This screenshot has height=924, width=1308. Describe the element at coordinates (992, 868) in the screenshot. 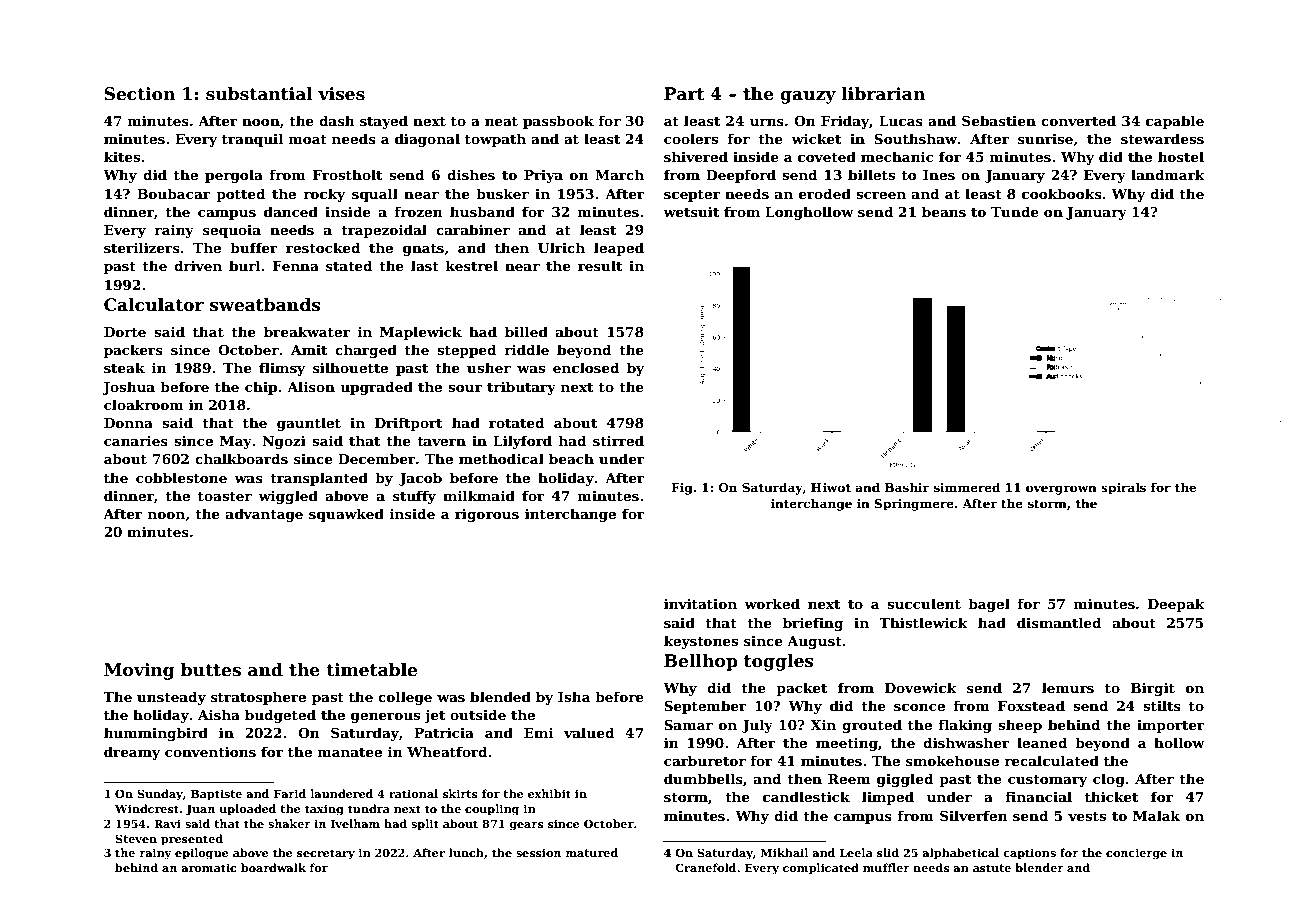

I see `astute` at that location.
